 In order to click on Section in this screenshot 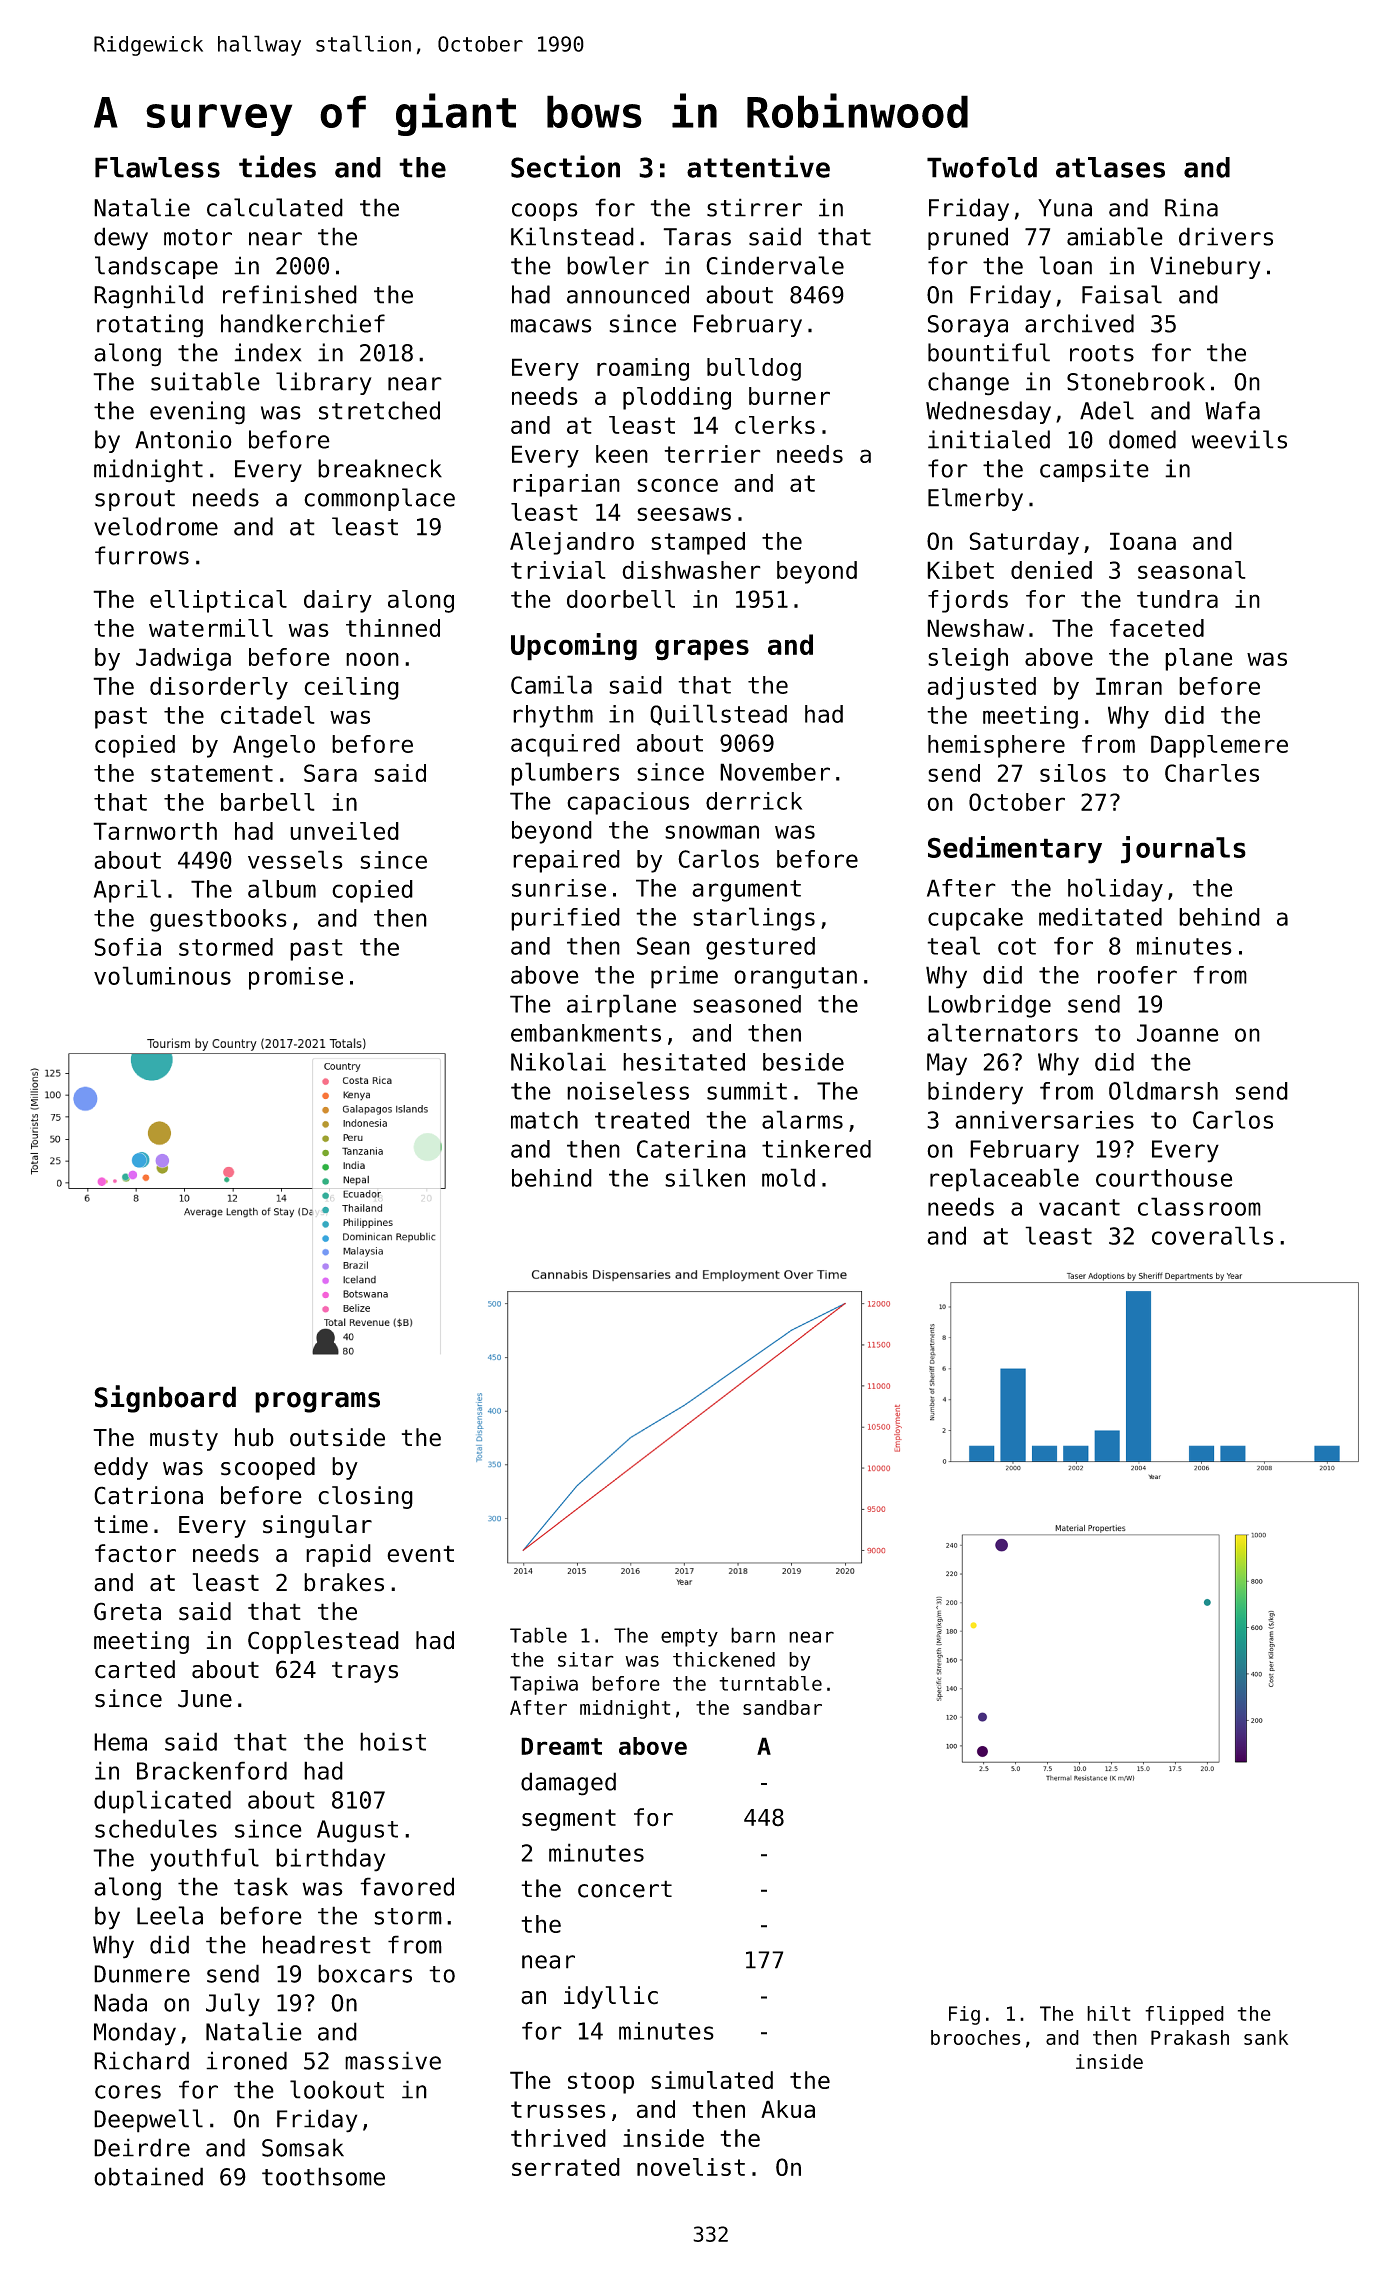, I will do `click(565, 166)`.
